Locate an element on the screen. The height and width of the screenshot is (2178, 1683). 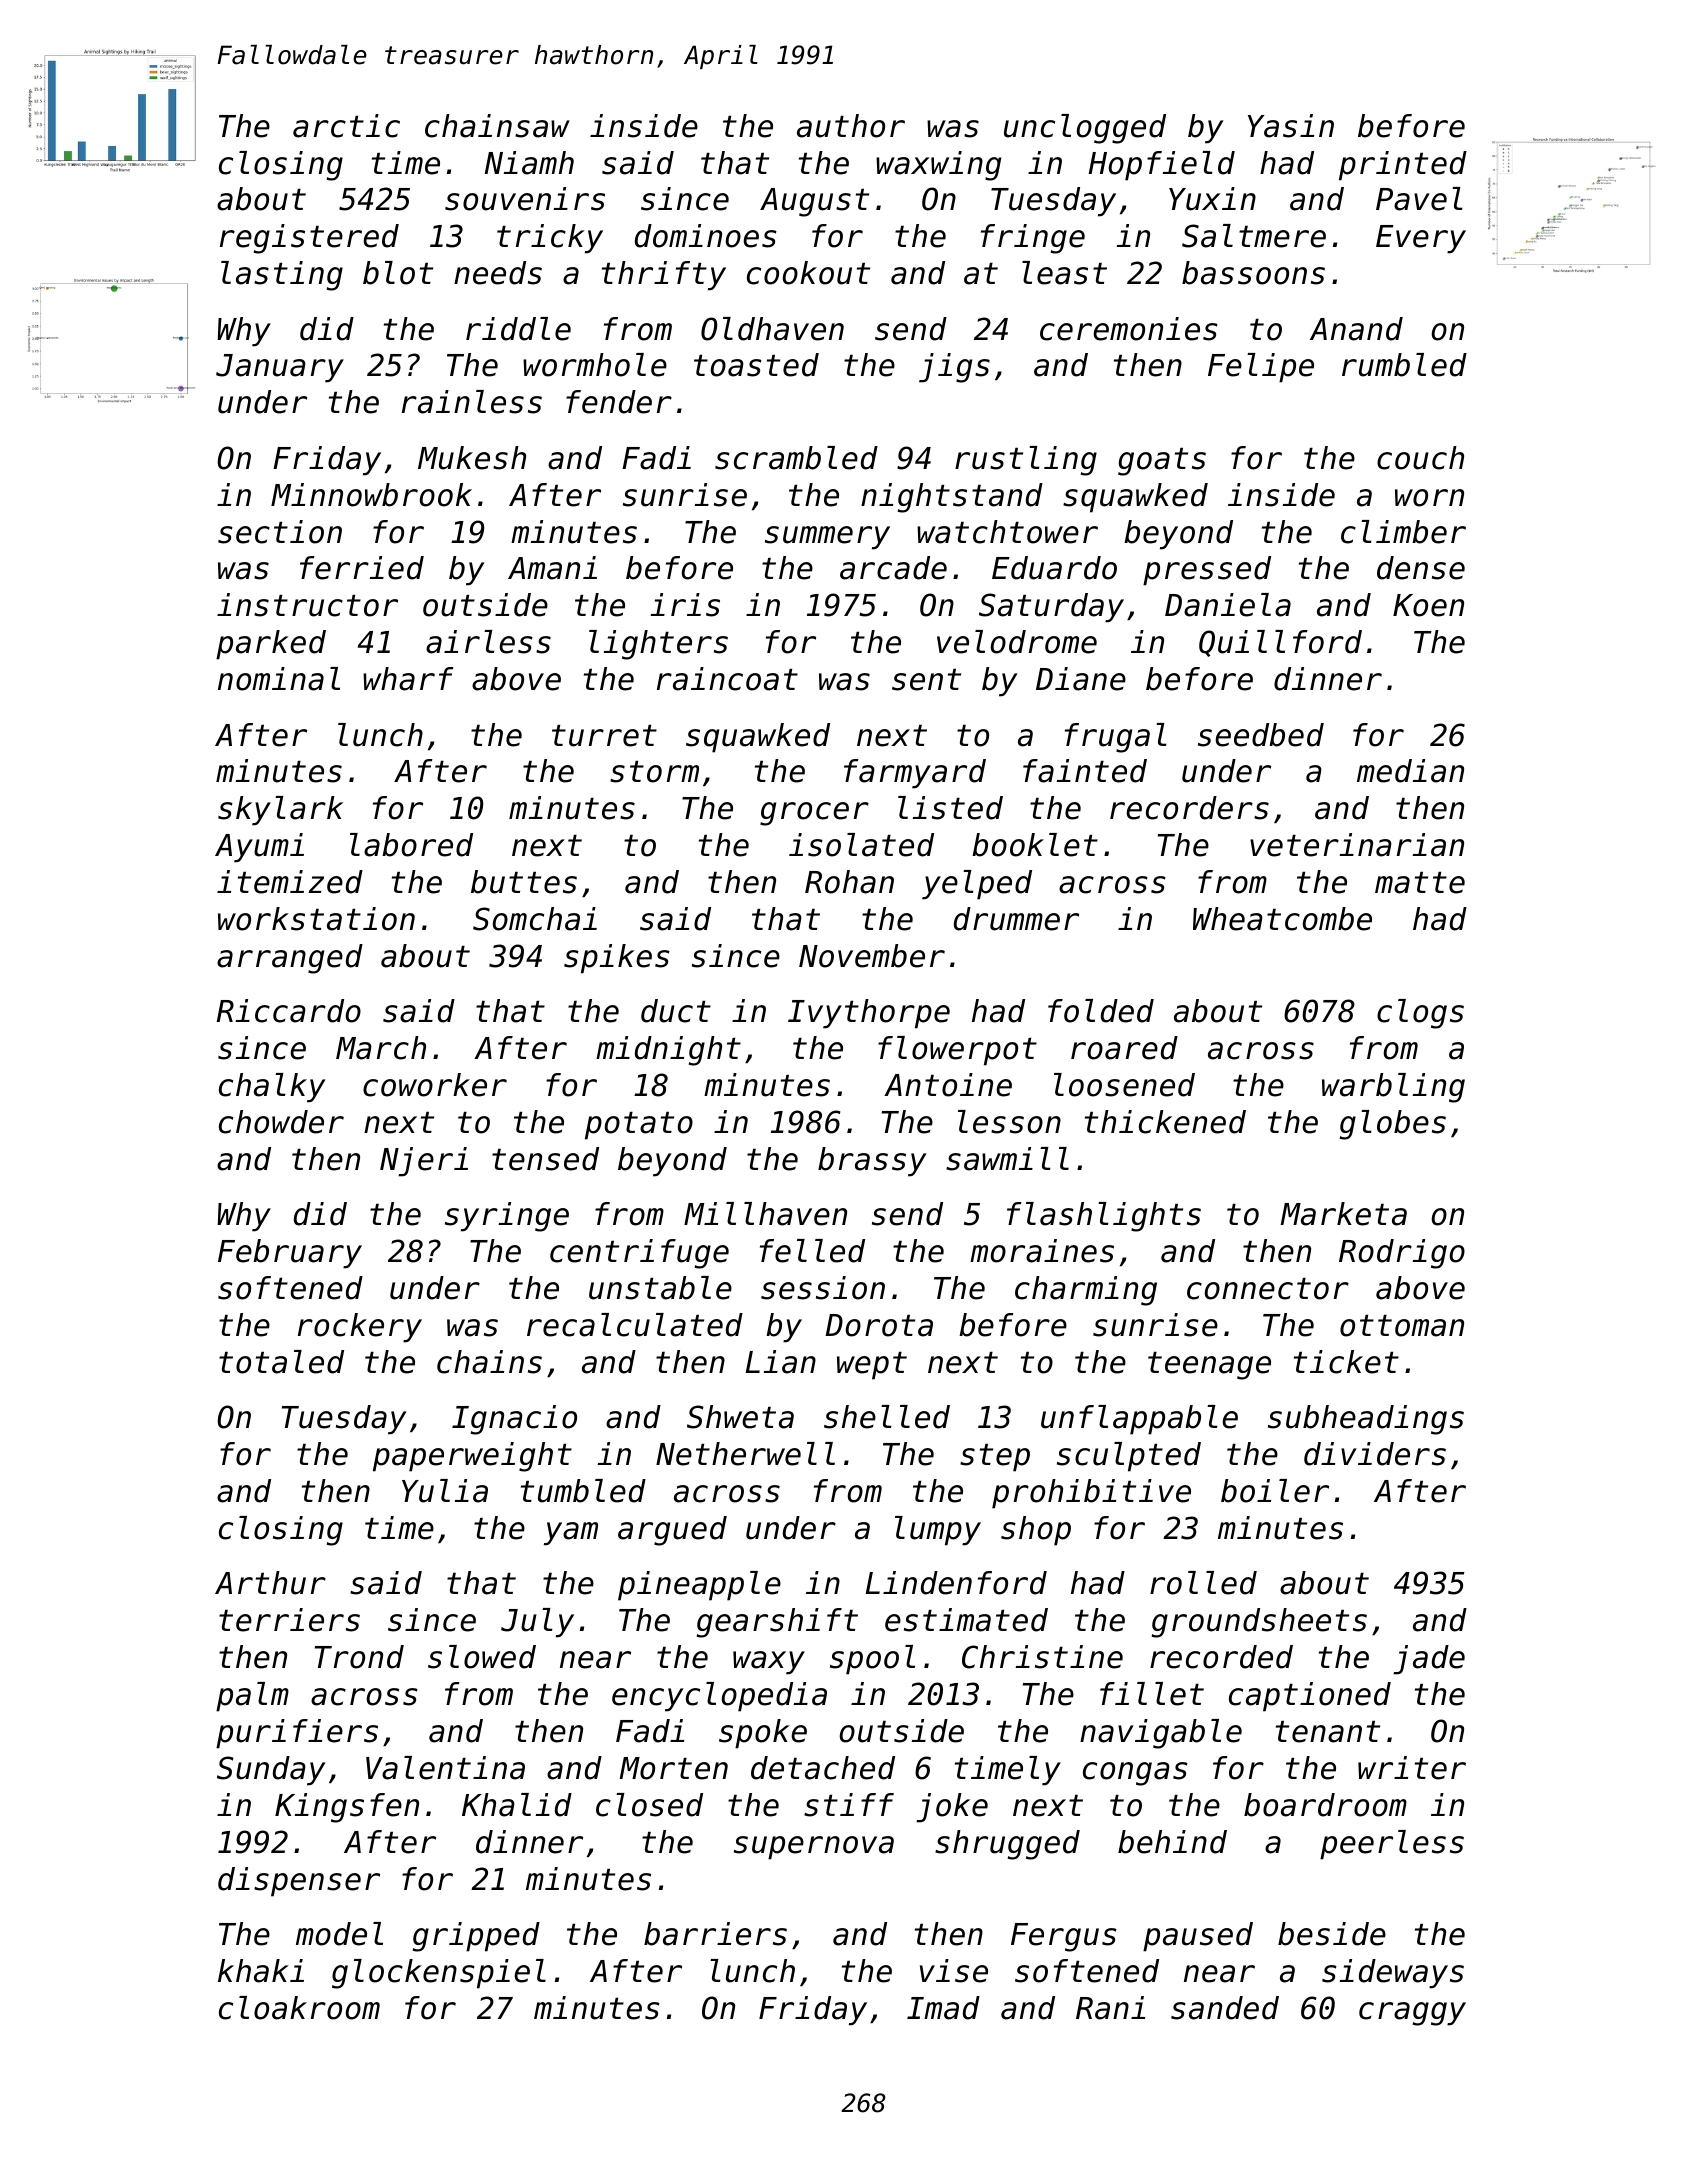
arctic is located at coordinates (346, 126).
